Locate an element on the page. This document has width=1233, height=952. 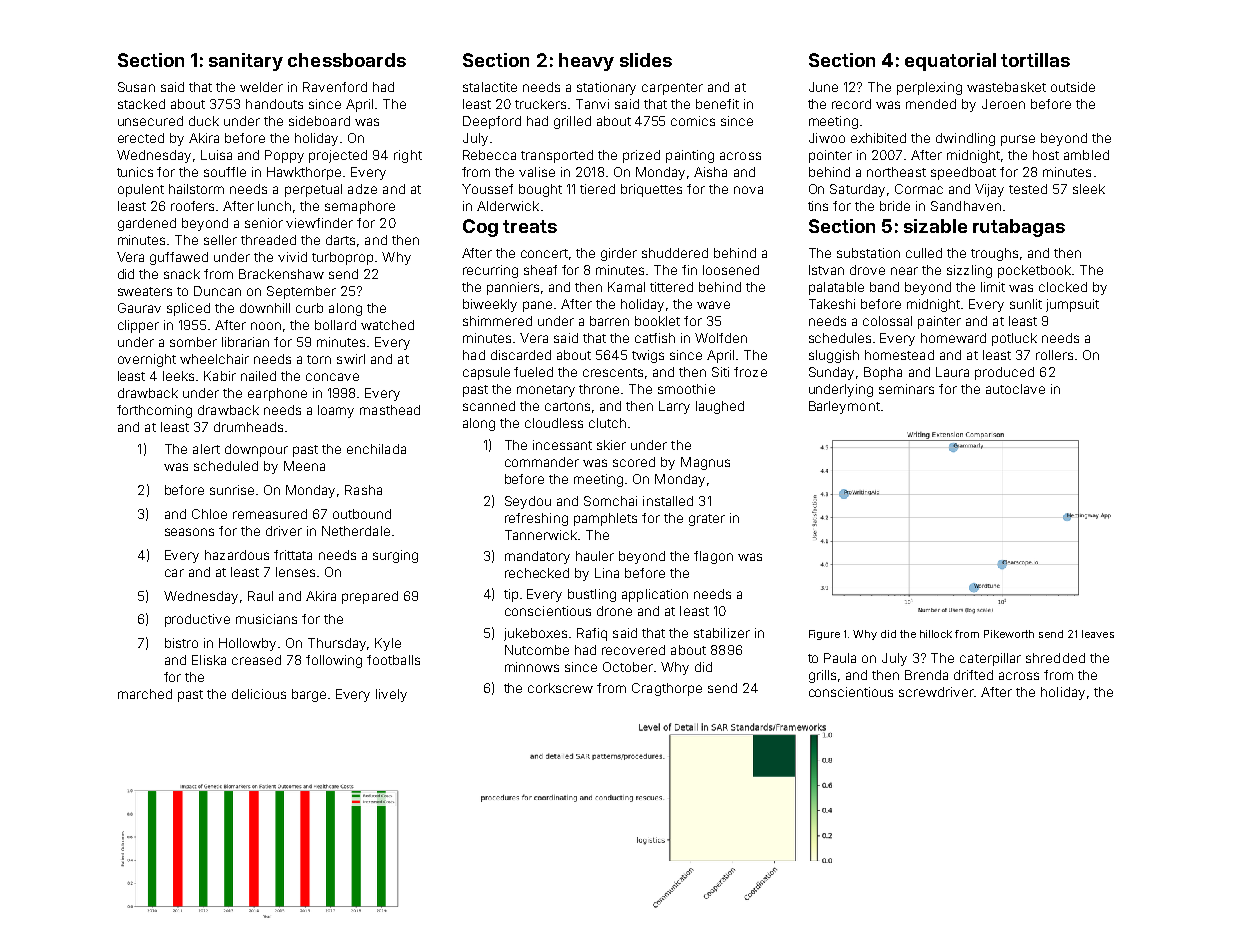
barge is located at coordinates (309, 695).
